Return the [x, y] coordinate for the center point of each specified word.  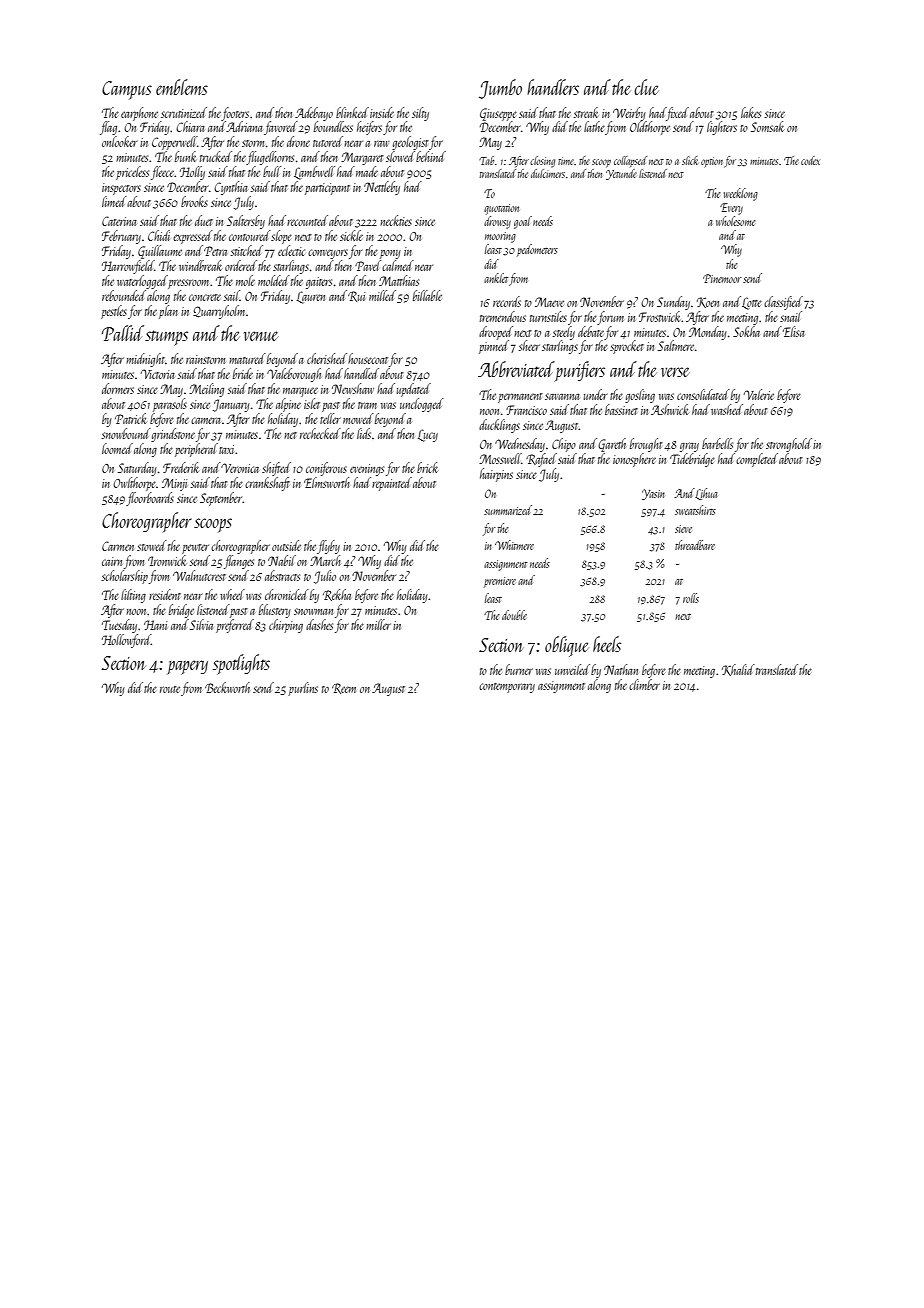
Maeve [549, 302]
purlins [303, 689]
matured [247, 358]
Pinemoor [722, 278]
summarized [508, 510]
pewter [195, 549]
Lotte [752, 303]
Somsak [767, 126]
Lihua [706, 494]
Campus [127, 90]
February [121, 237]
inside [382, 112]
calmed [398, 265]
